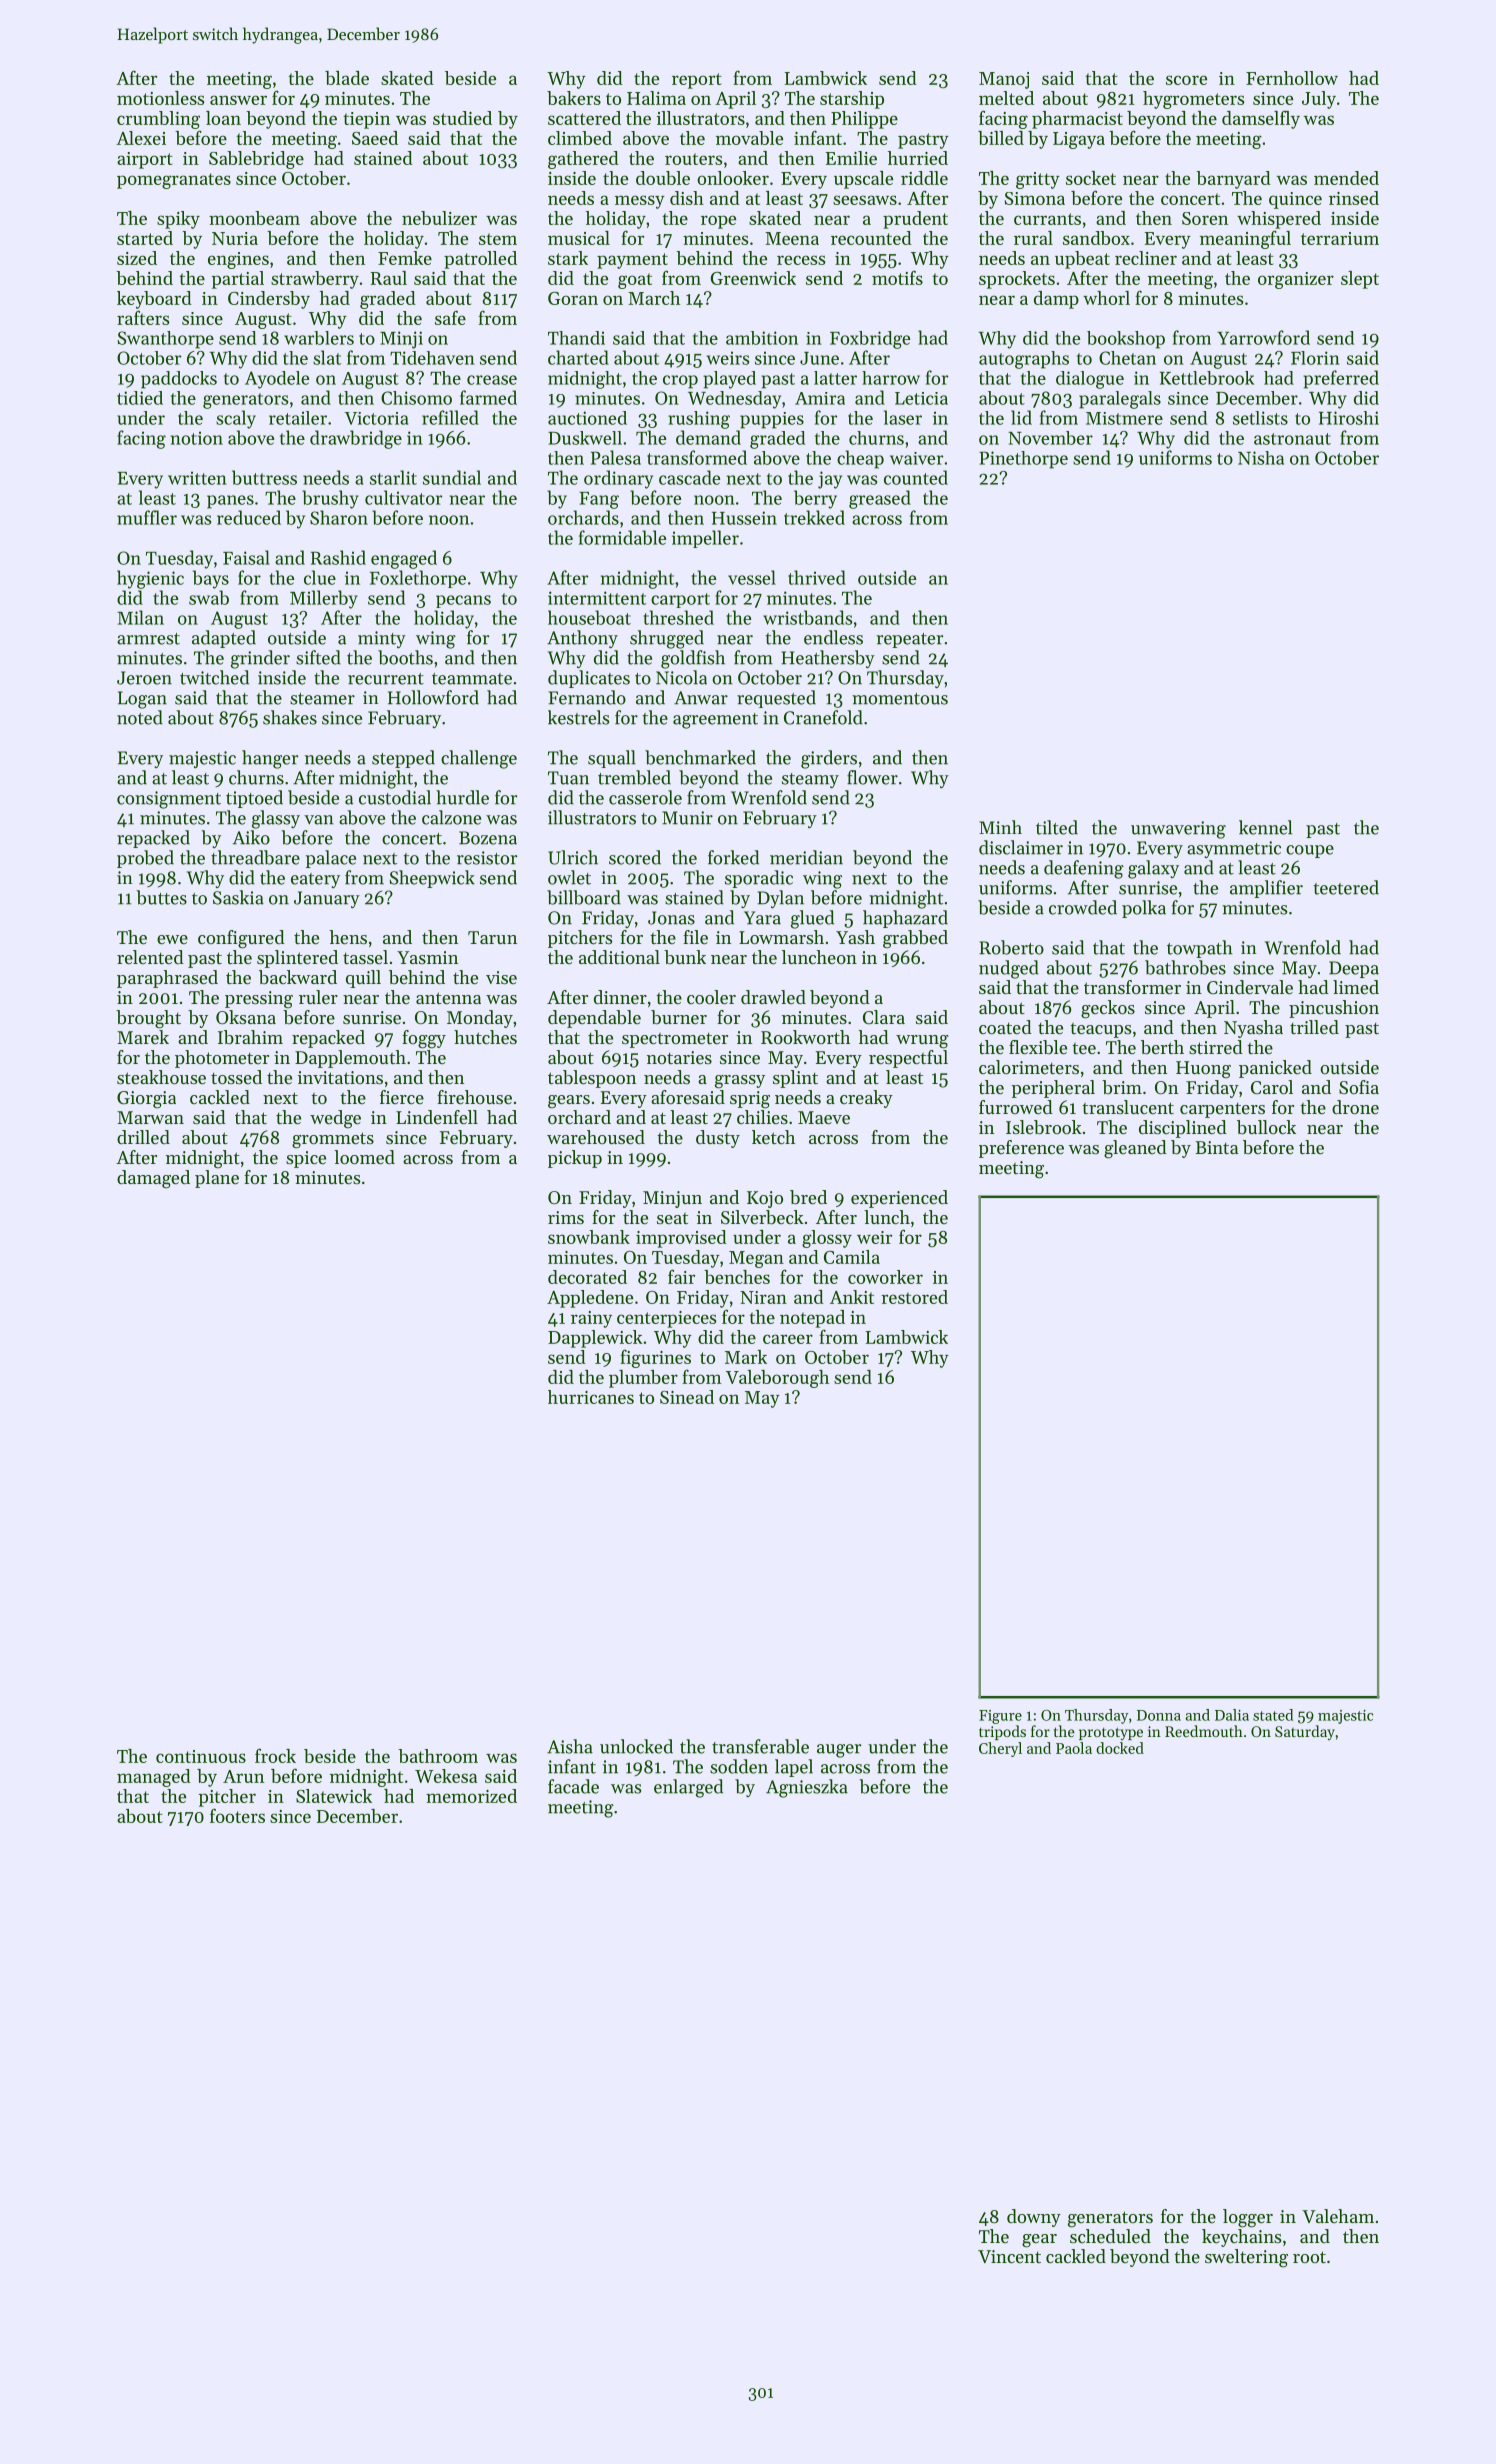 This screenshot has height=2464, width=1496. Describe the element at coordinates (592, 1079) in the screenshot. I see `tablespoon` at that location.
